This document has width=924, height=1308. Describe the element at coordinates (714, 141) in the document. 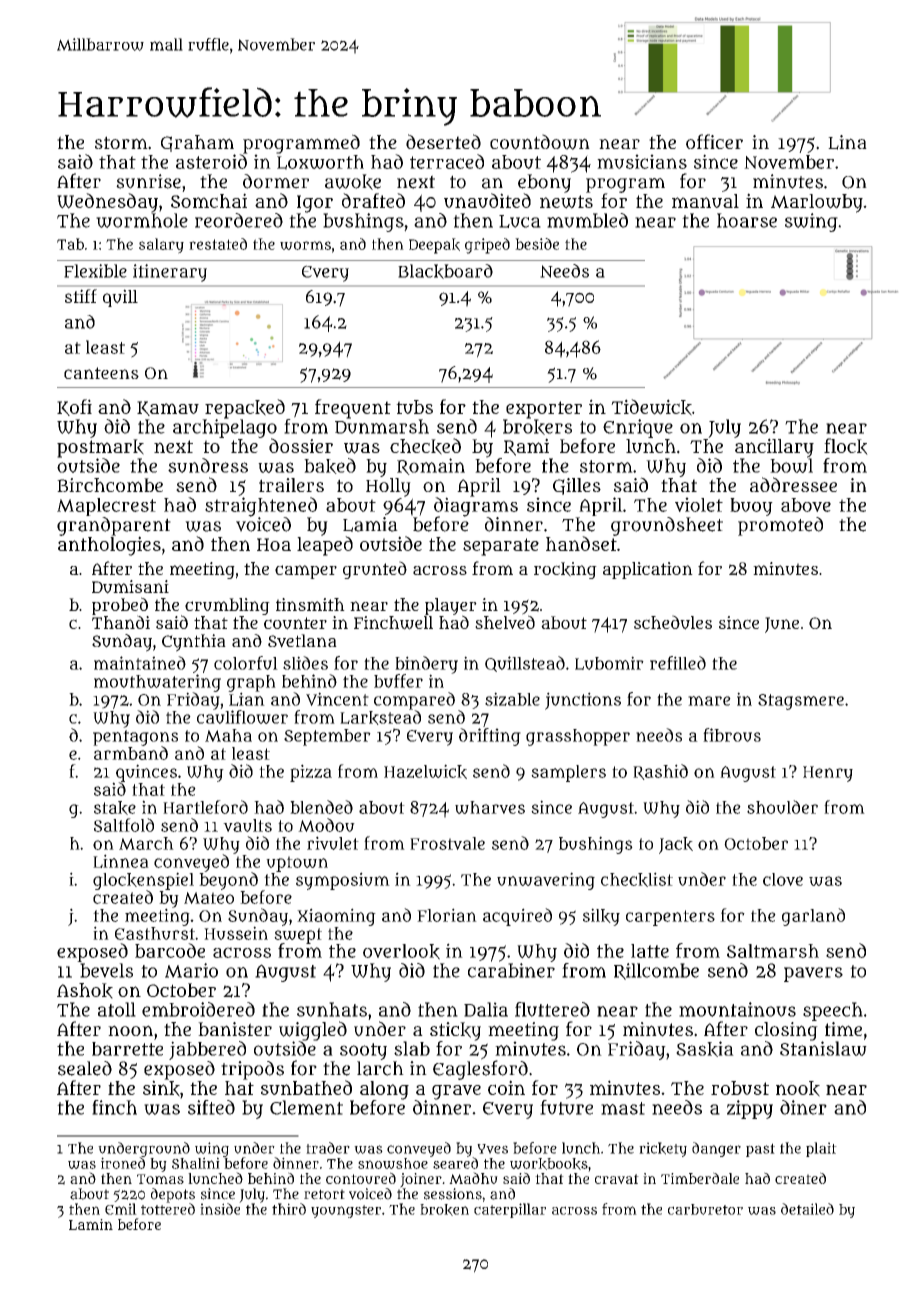

I see `officer` at that location.
